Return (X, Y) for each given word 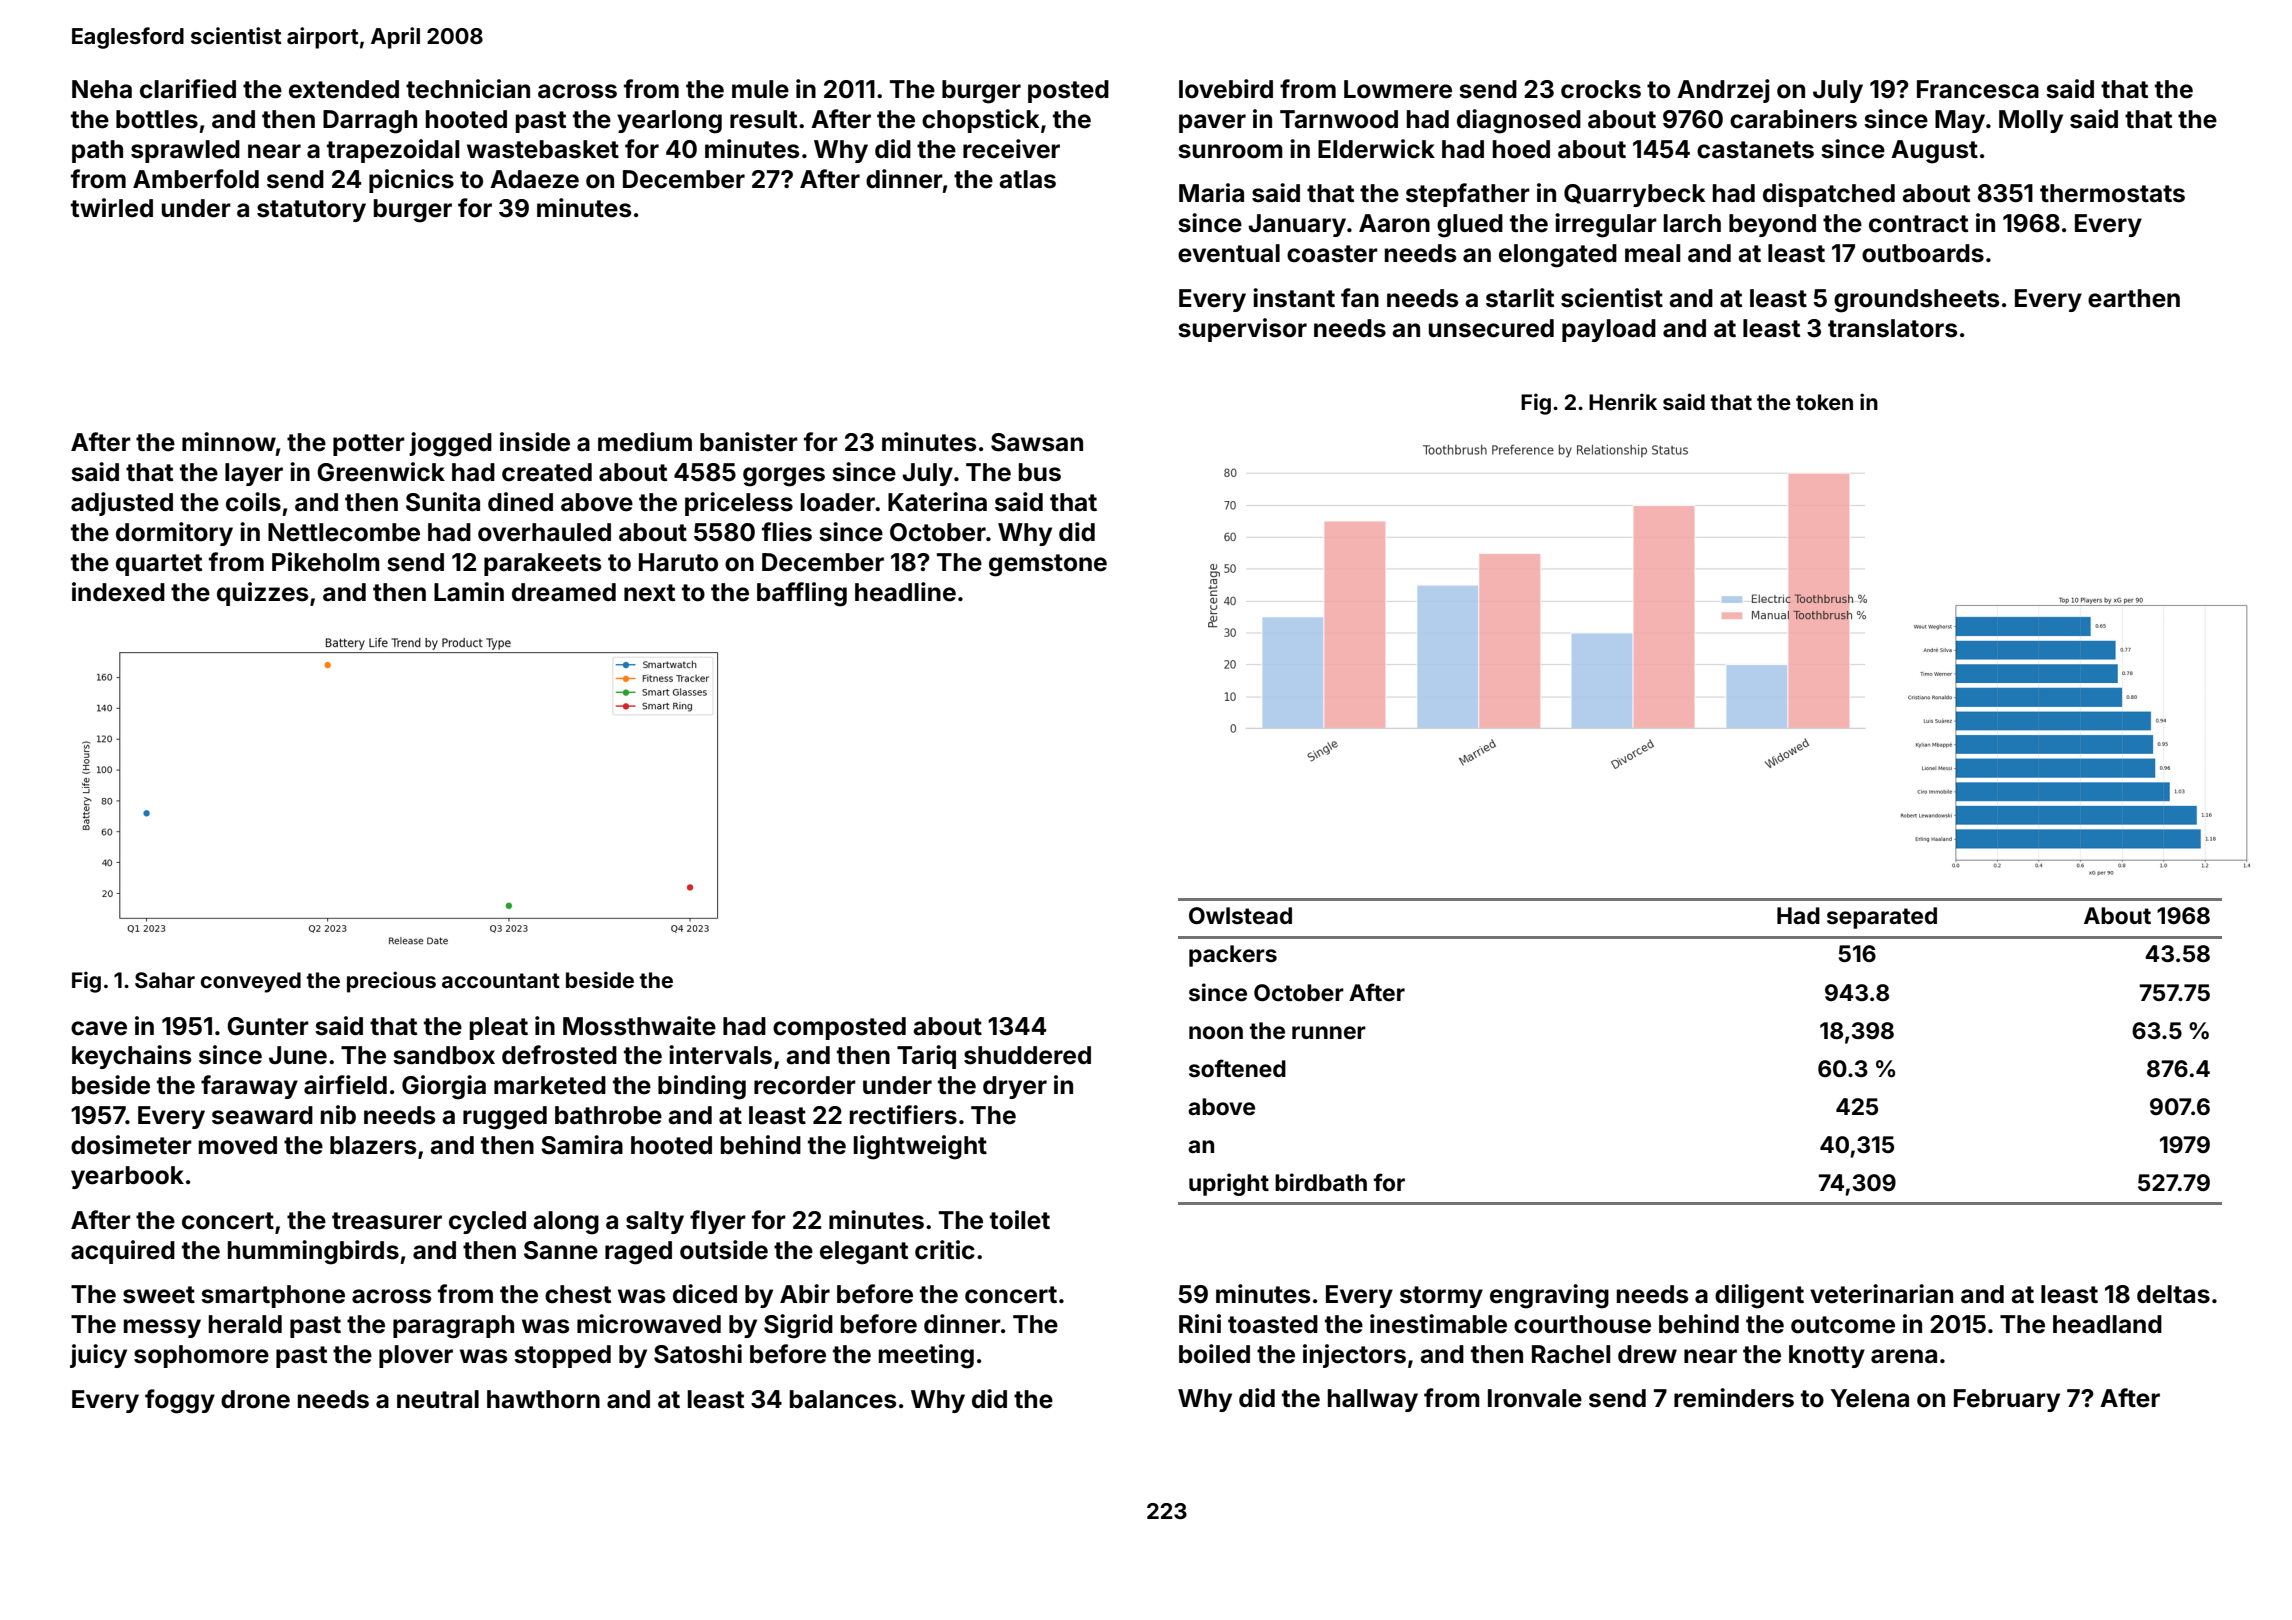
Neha (102, 89)
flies (787, 532)
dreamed (564, 592)
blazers (373, 1145)
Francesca (1978, 89)
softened (1237, 1068)
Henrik (1623, 401)
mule (760, 89)
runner (1329, 1033)
